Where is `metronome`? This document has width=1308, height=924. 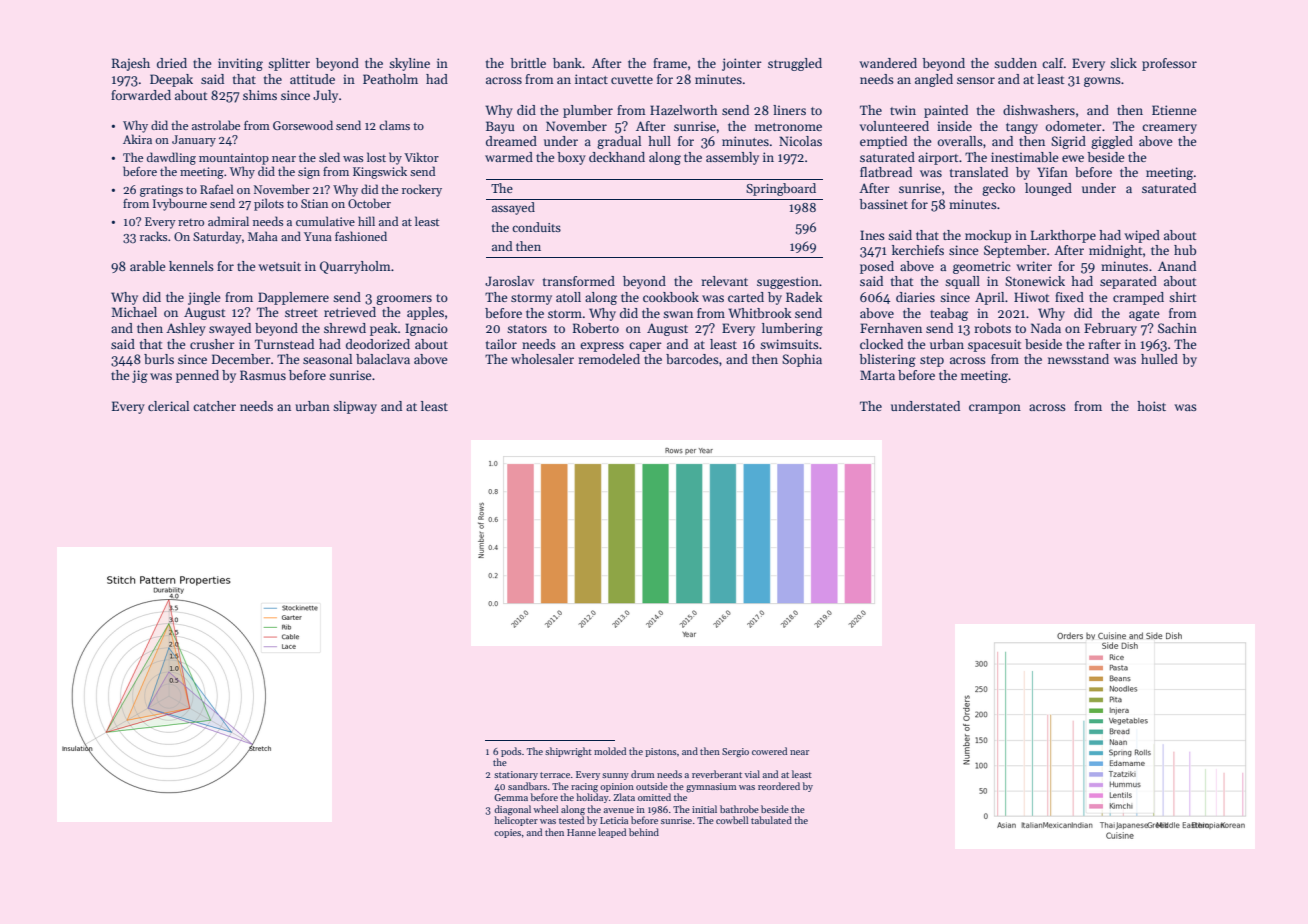 metronome is located at coordinates (788, 127).
